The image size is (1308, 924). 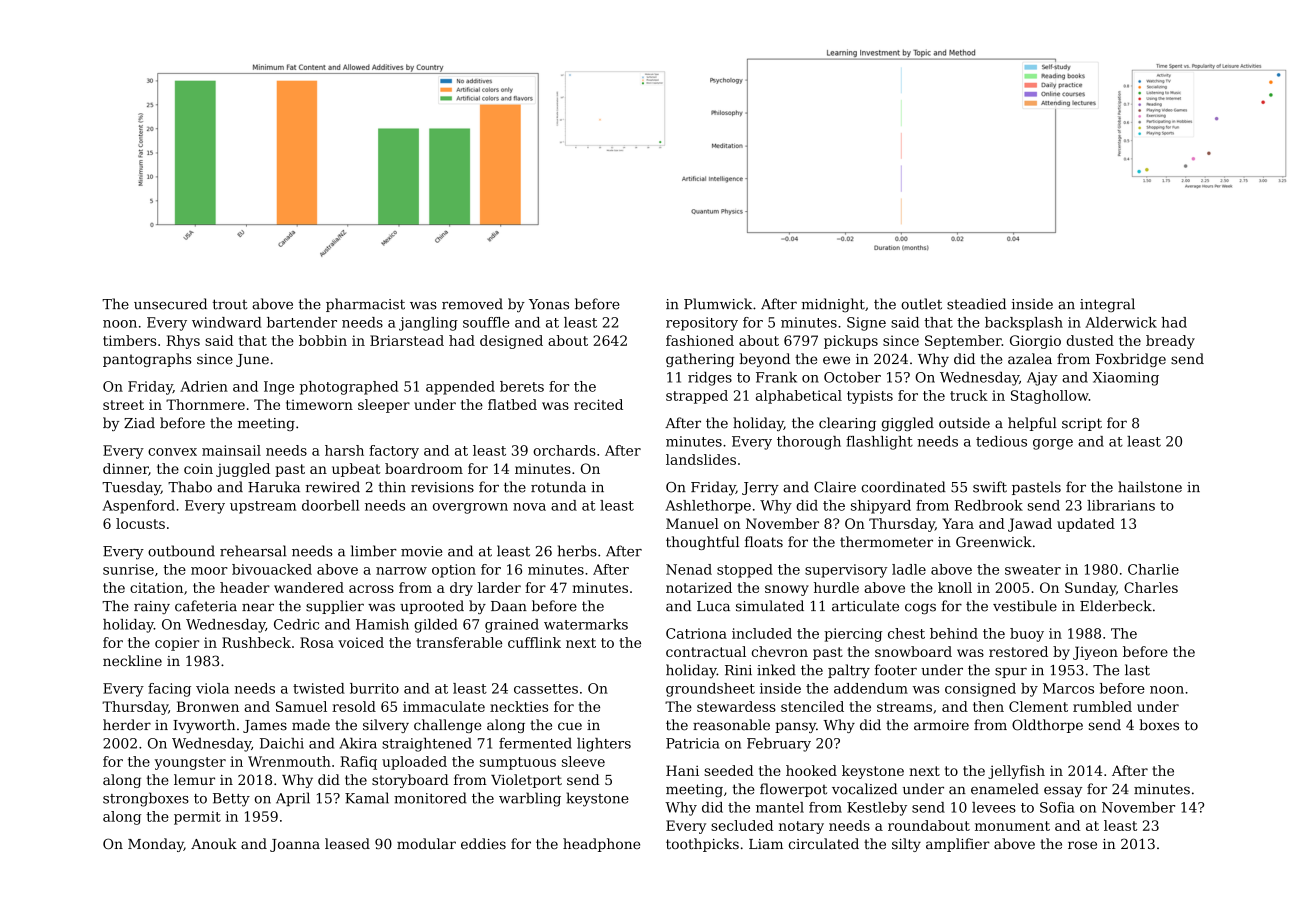 What do you see at coordinates (227, 322) in the screenshot?
I see `windward` at bounding box center [227, 322].
